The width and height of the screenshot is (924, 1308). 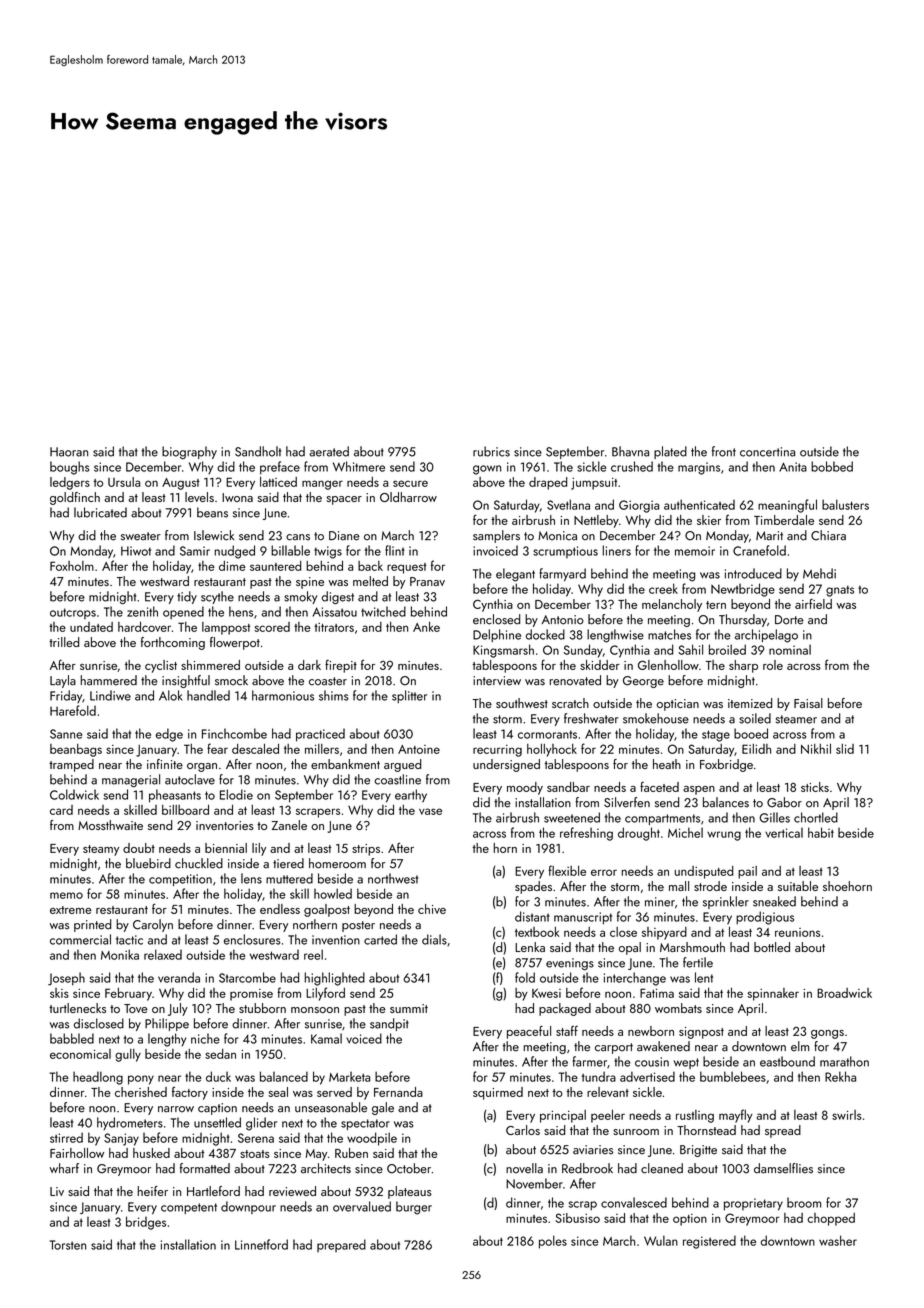 I want to click on elegant, so click(x=515, y=575).
